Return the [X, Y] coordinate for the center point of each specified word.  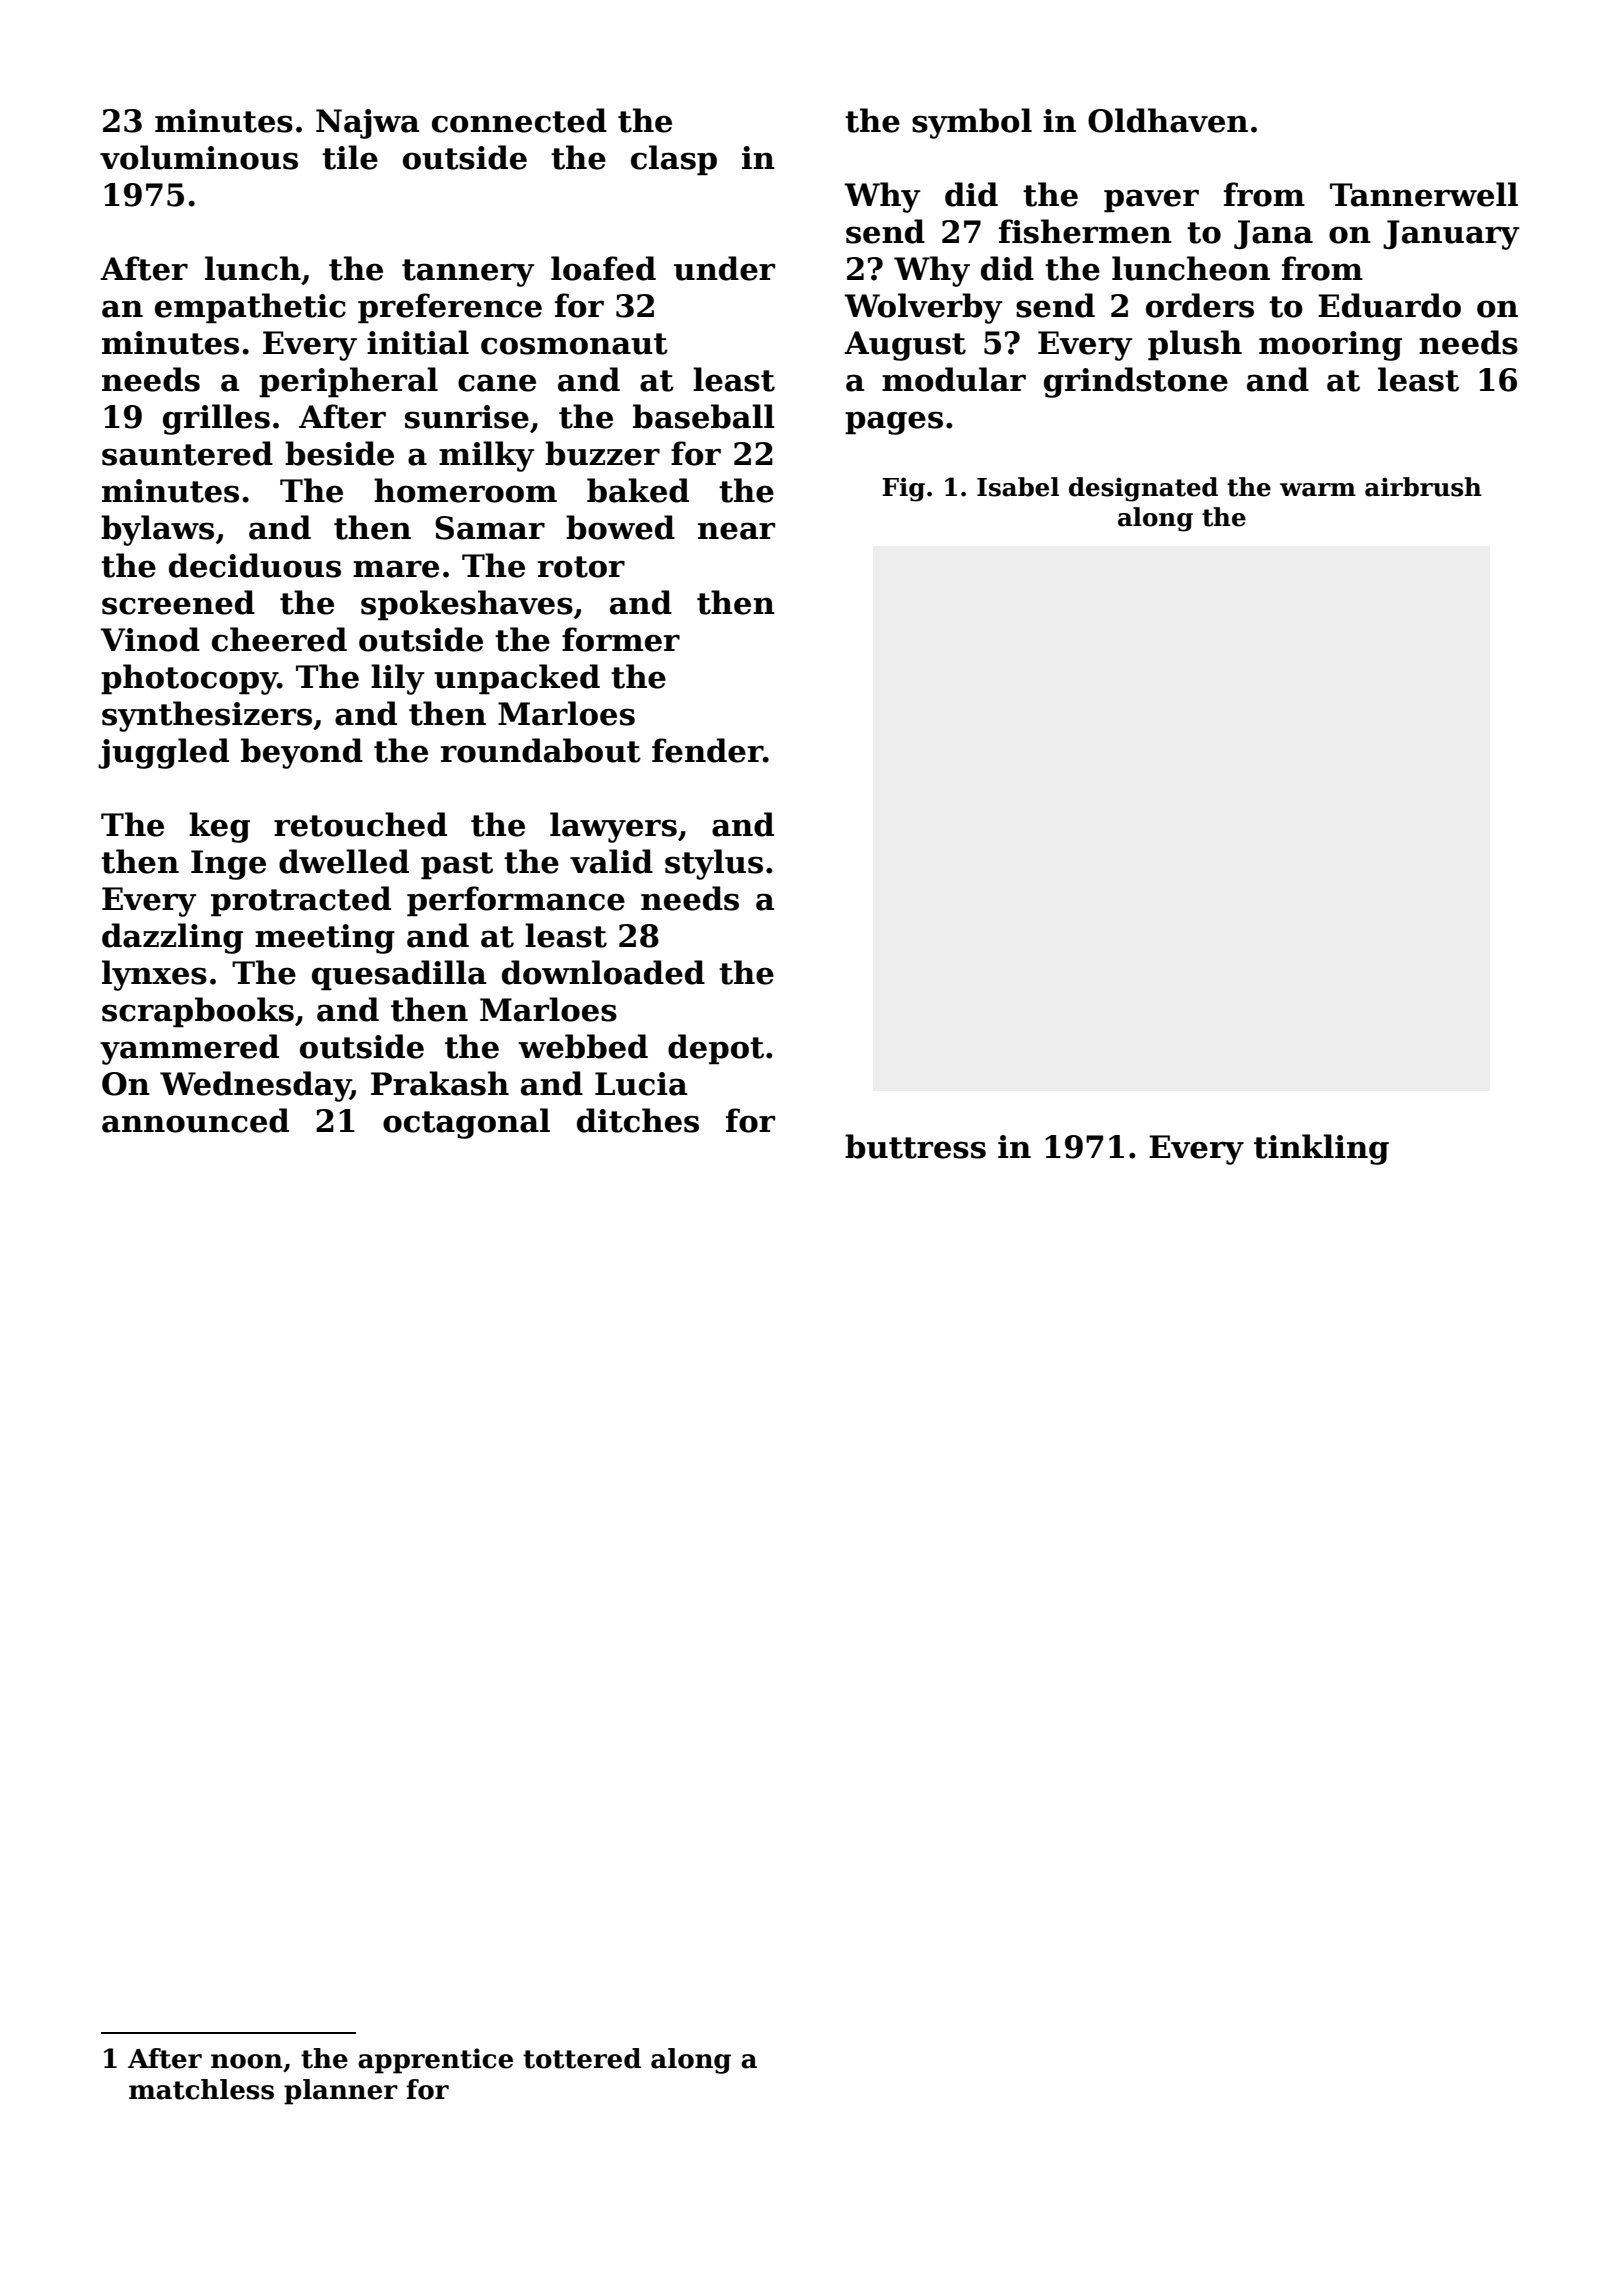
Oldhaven [1168, 120]
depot [716, 1049]
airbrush [1423, 487]
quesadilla [399, 975]
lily [398, 679]
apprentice [435, 2061]
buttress [915, 1146]
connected [519, 120]
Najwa [367, 124]
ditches [638, 1120]
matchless [201, 2089]
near [736, 531]
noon [247, 2061]
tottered [582, 2058]
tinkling [1321, 1149]
